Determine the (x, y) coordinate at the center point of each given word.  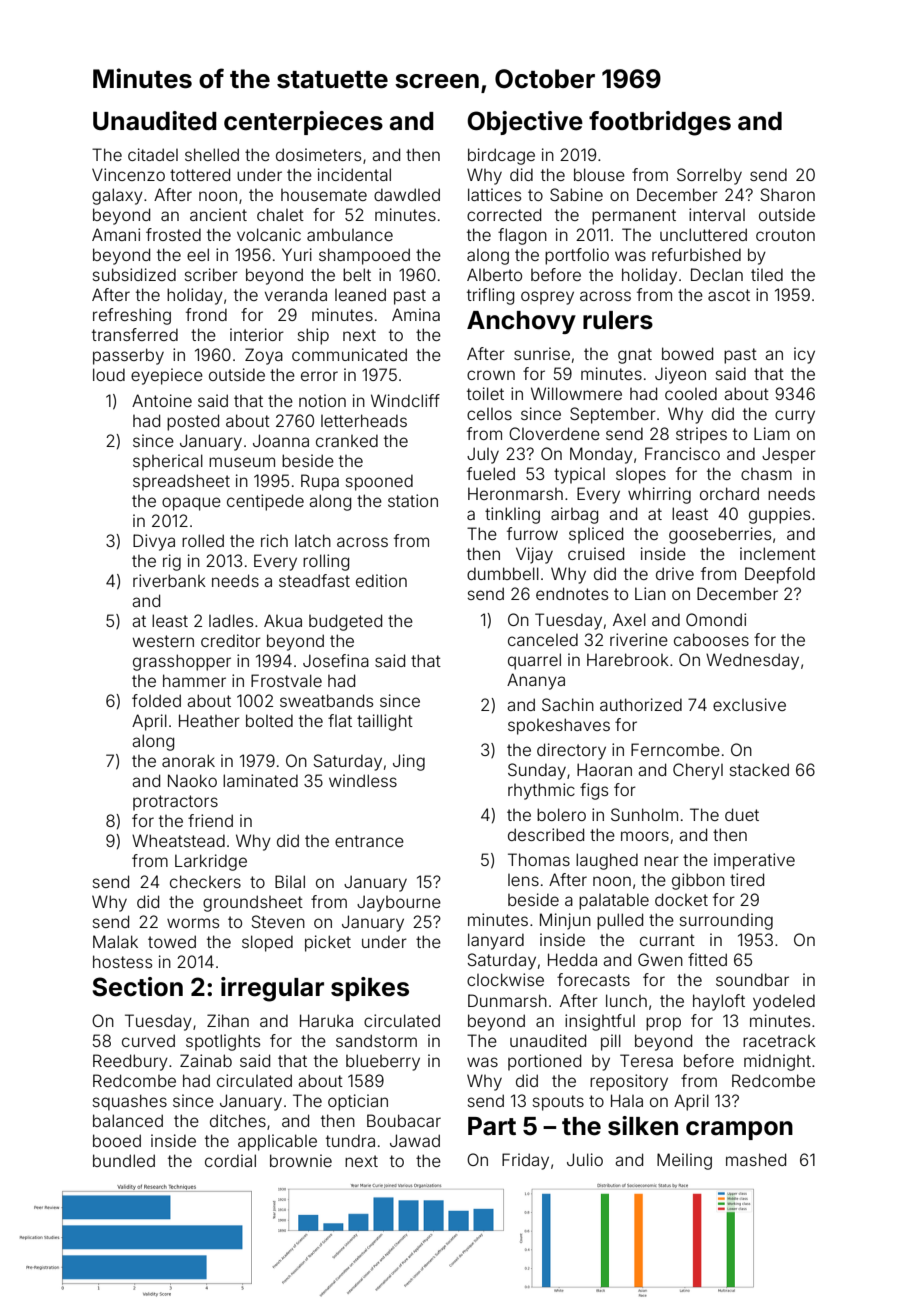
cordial (230, 1160)
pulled (620, 921)
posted (193, 422)
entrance (369, 841)
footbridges (660, 123)
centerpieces (303, 123)
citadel (153, 154)
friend (210, 820)
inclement (778, 553)
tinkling (512, 515)
